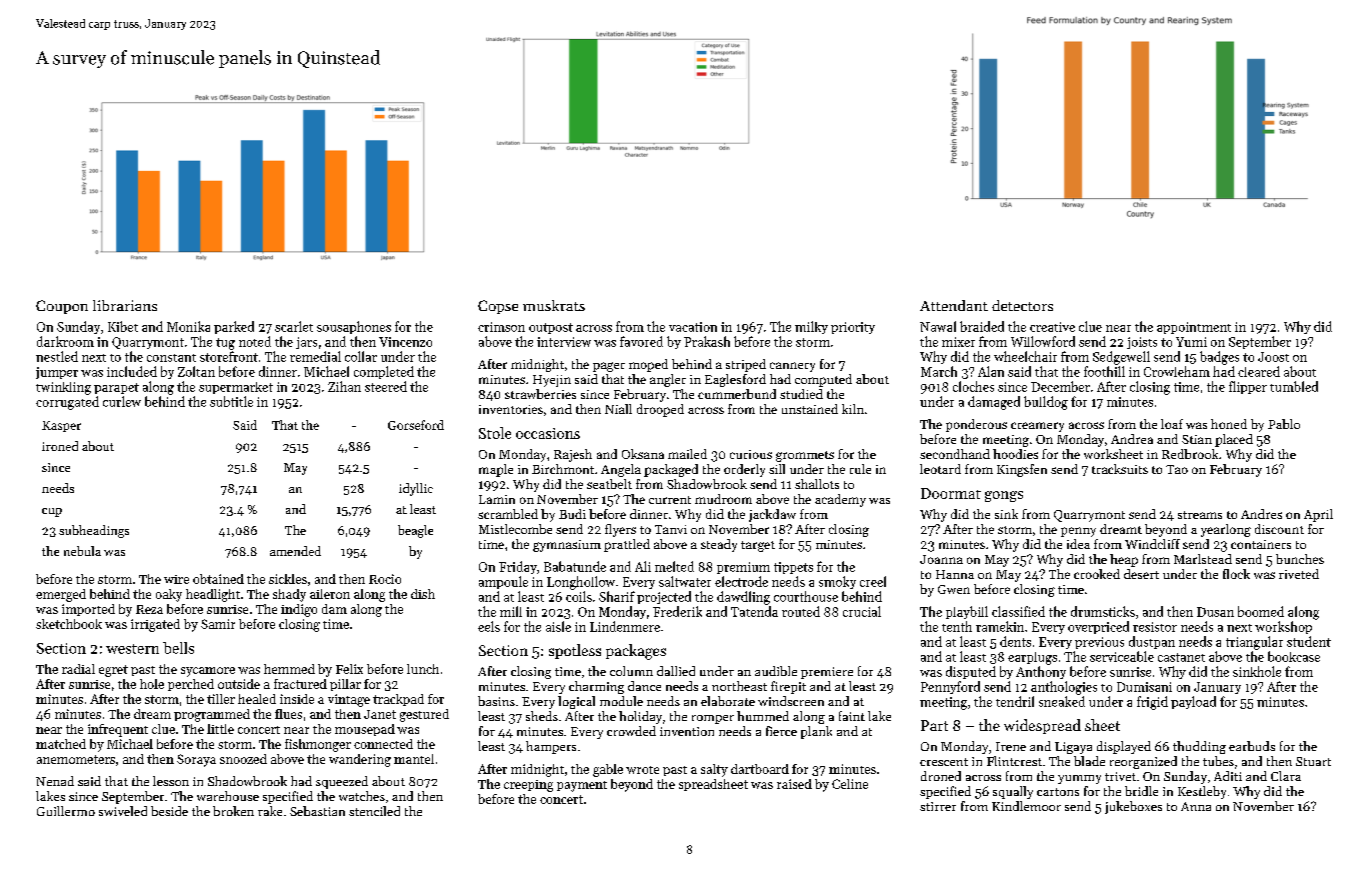 Image resolution: width=1372 pixels, height=887 pixels. What do you see at coordinates (132, 649) in the document?
I see `western` at bounding box center [132, 649].
